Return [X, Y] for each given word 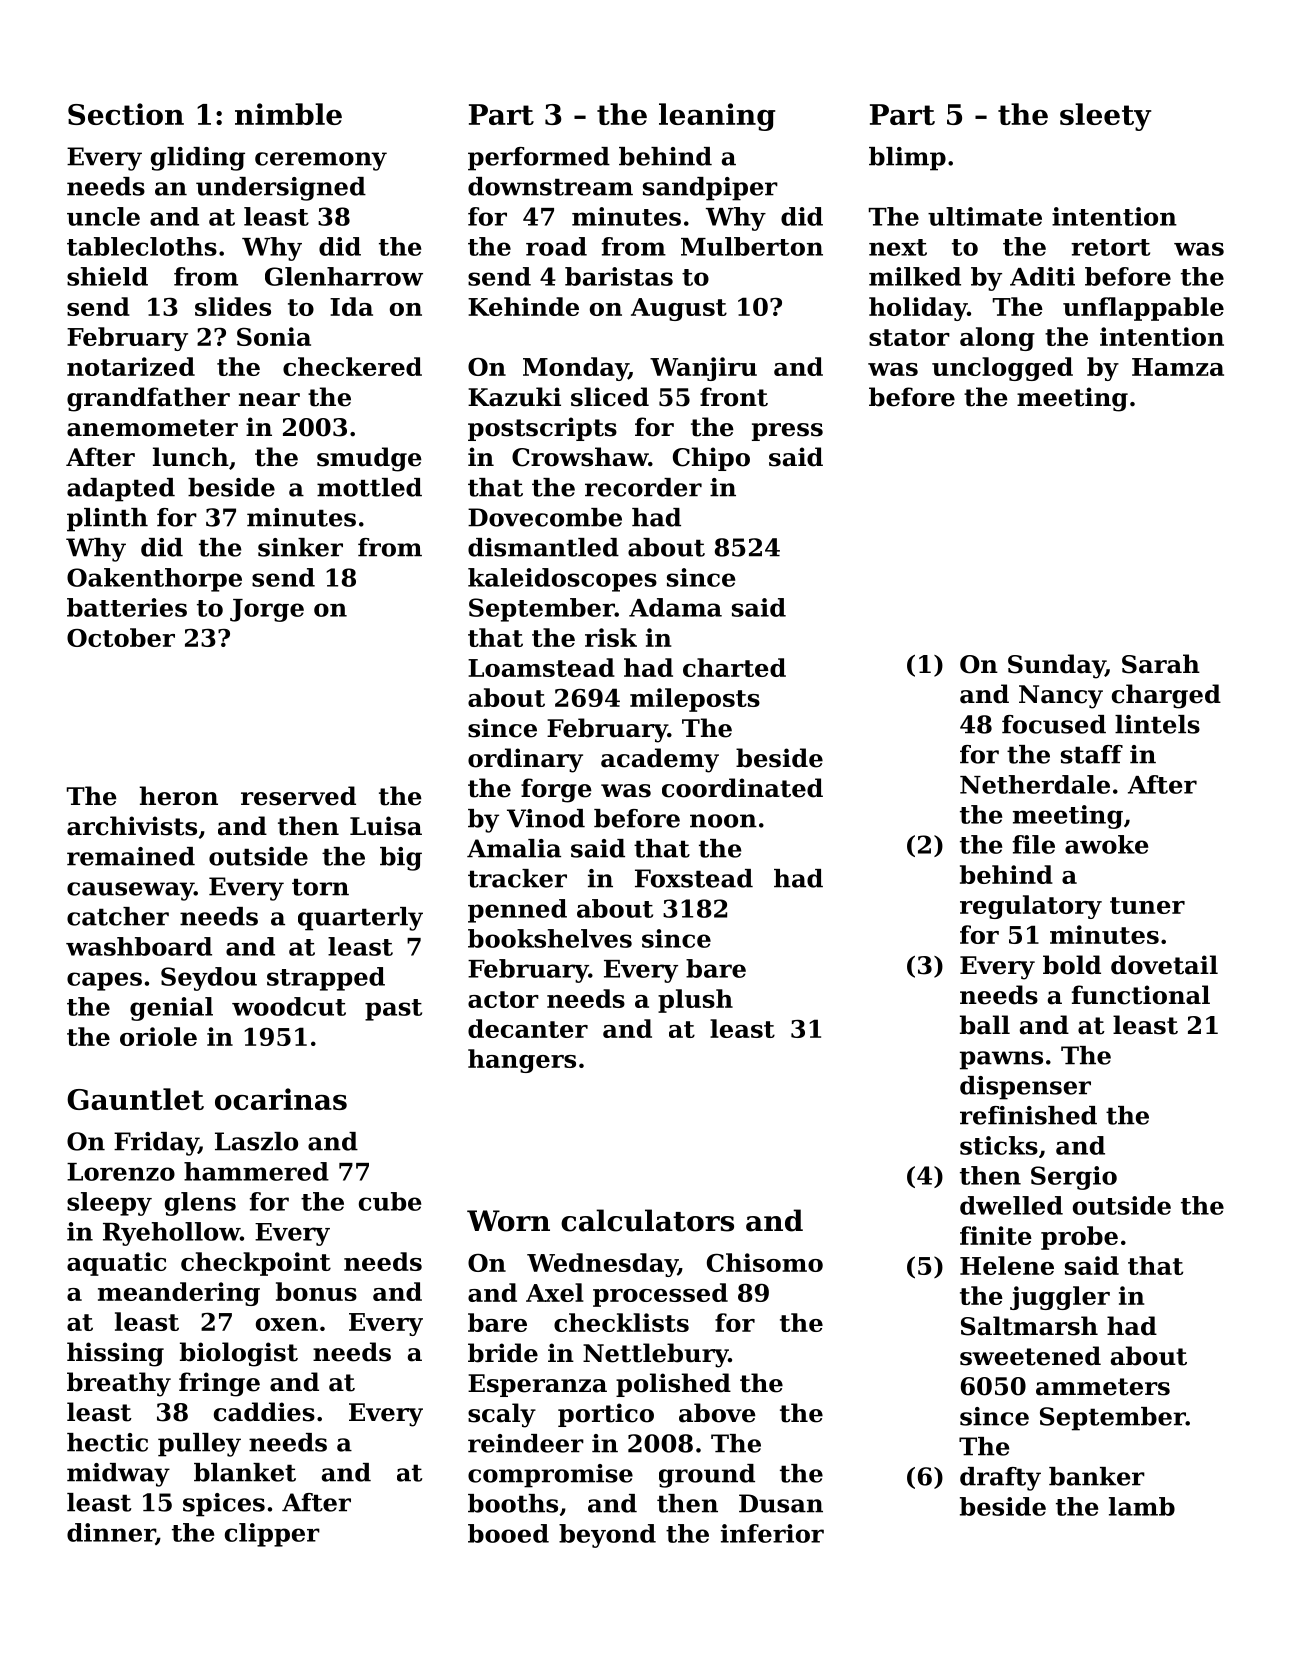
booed [508, 1533]
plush [695, 1001]
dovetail [1164, 965]
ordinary [525, 760]
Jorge [267, 610]
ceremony [321, 161]
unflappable [1143, 309]
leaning [717, 117]
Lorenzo [121, 1172]
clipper [272, 1535]
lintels [1157, 724]
